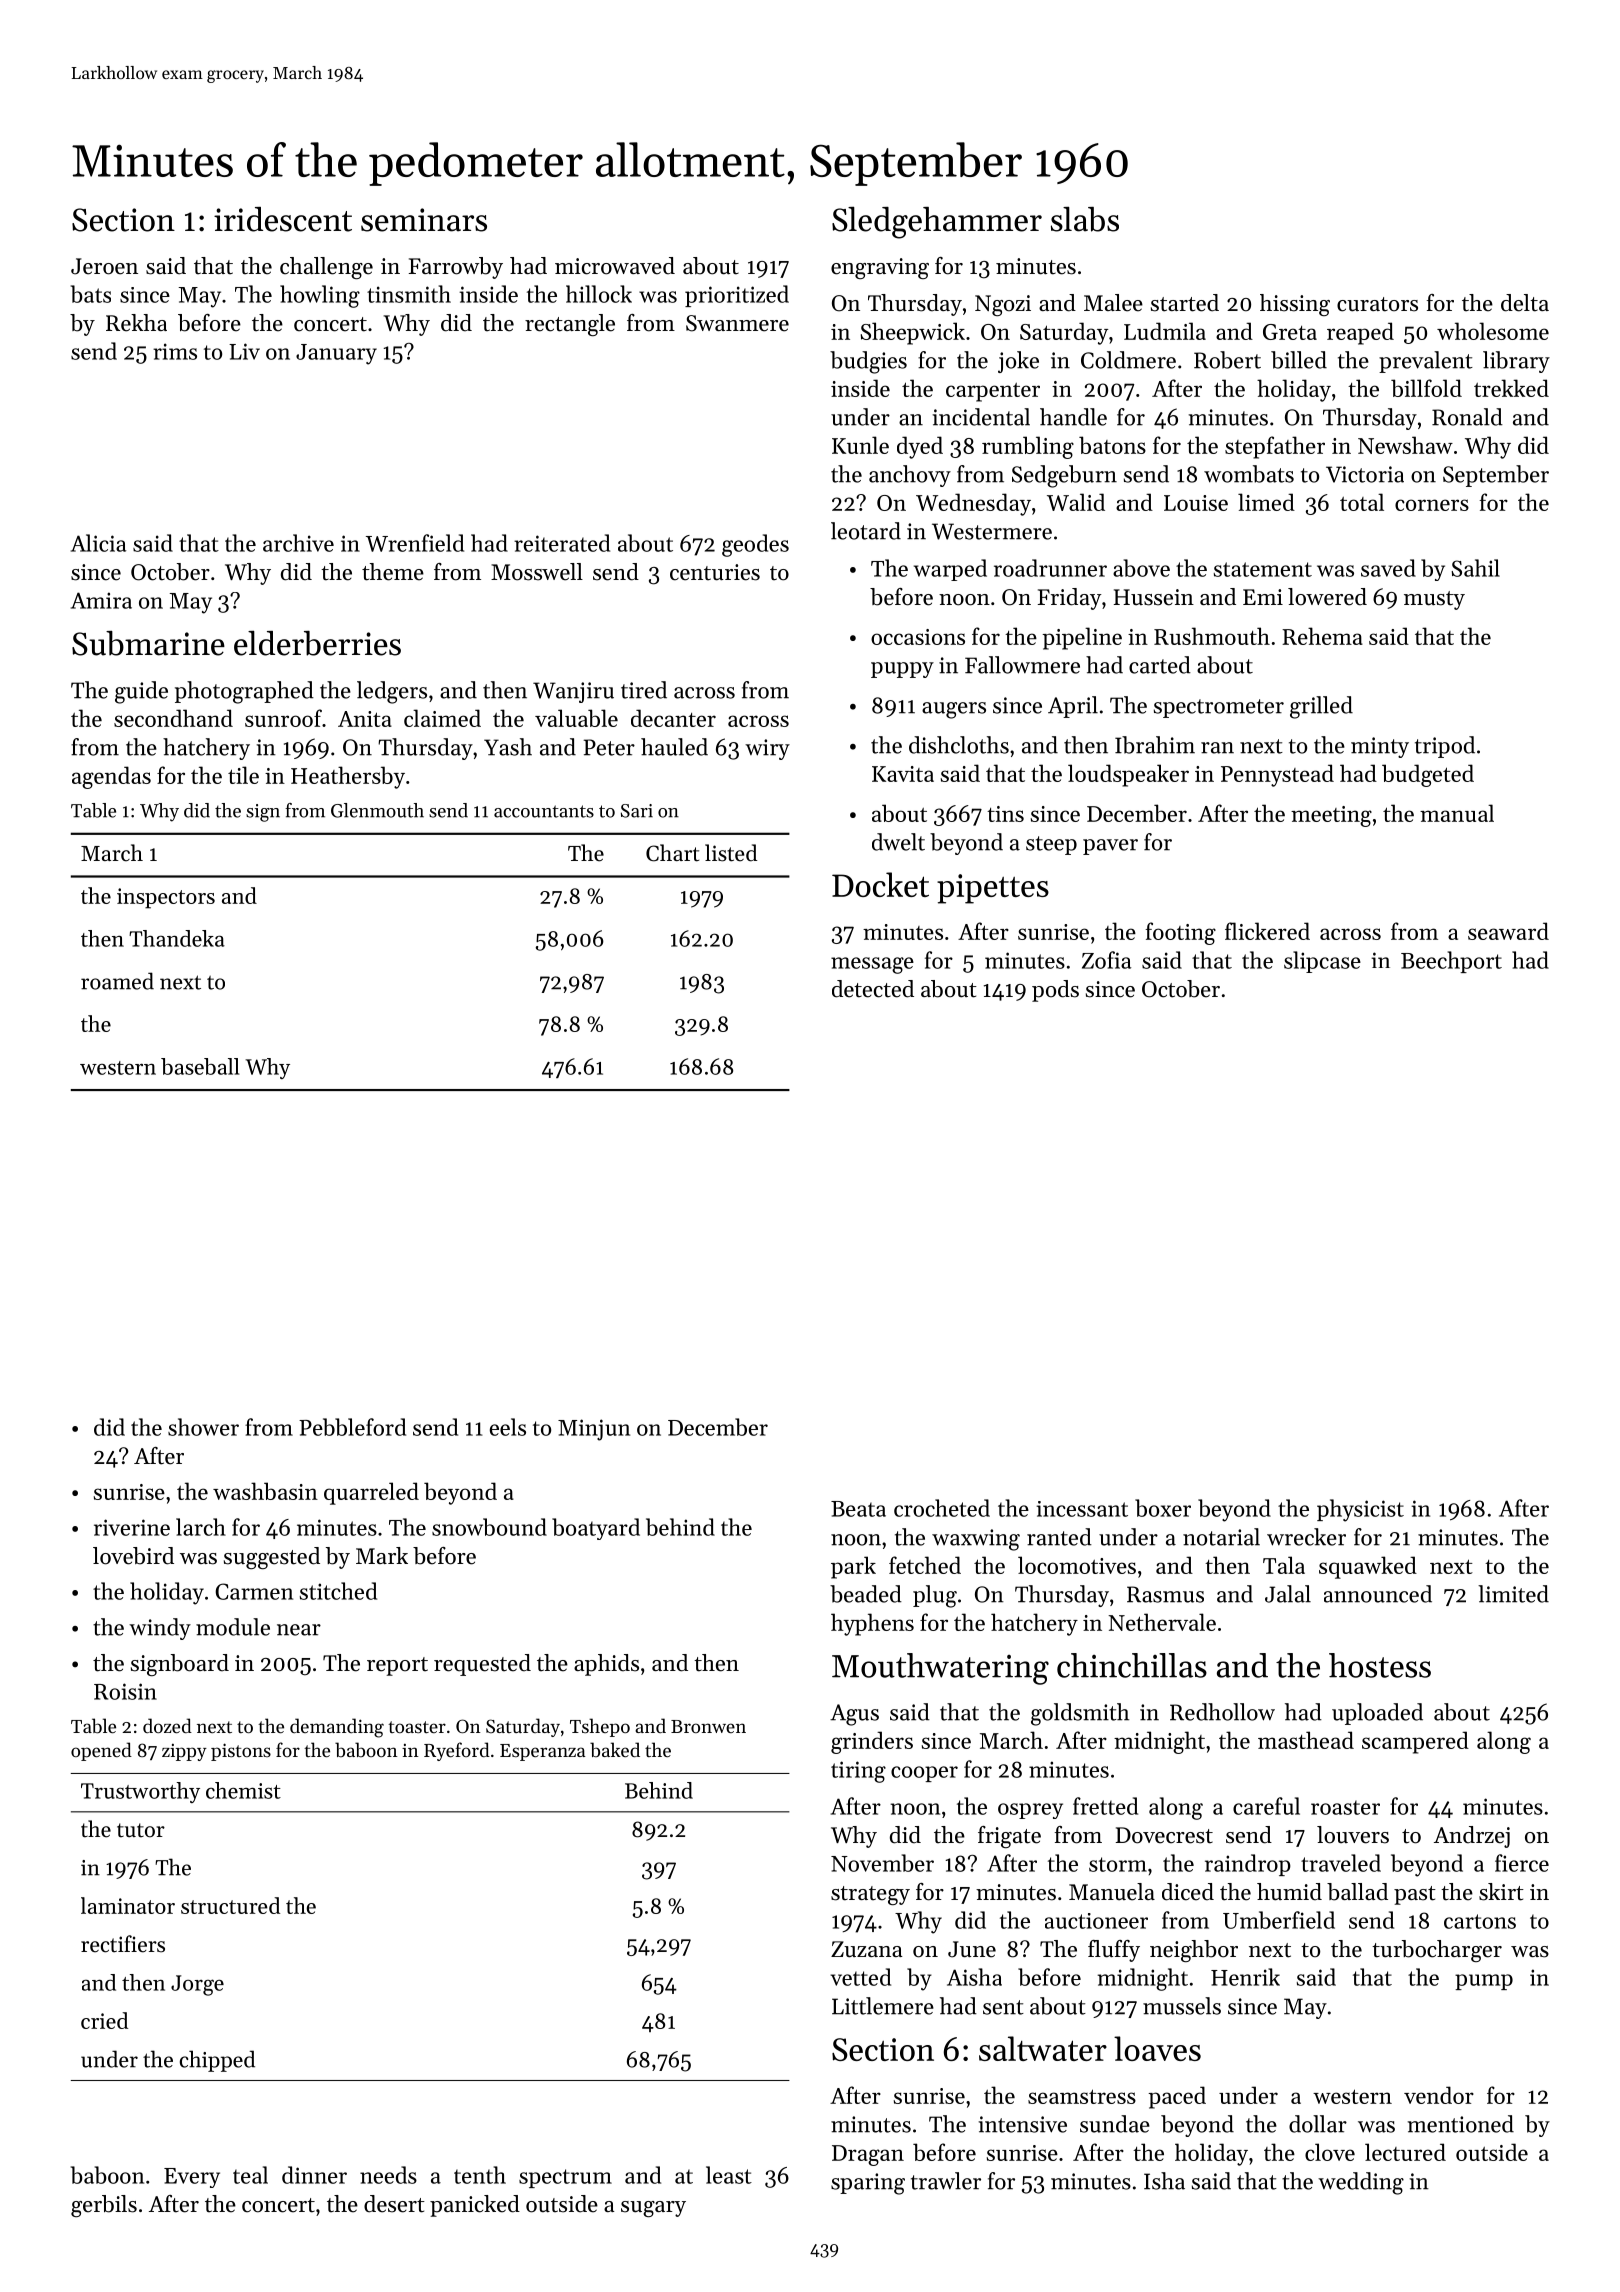  What do you see at coordinates (175, 351) in the screenshot?
I see `rims` at bounding box center [175, 351].
